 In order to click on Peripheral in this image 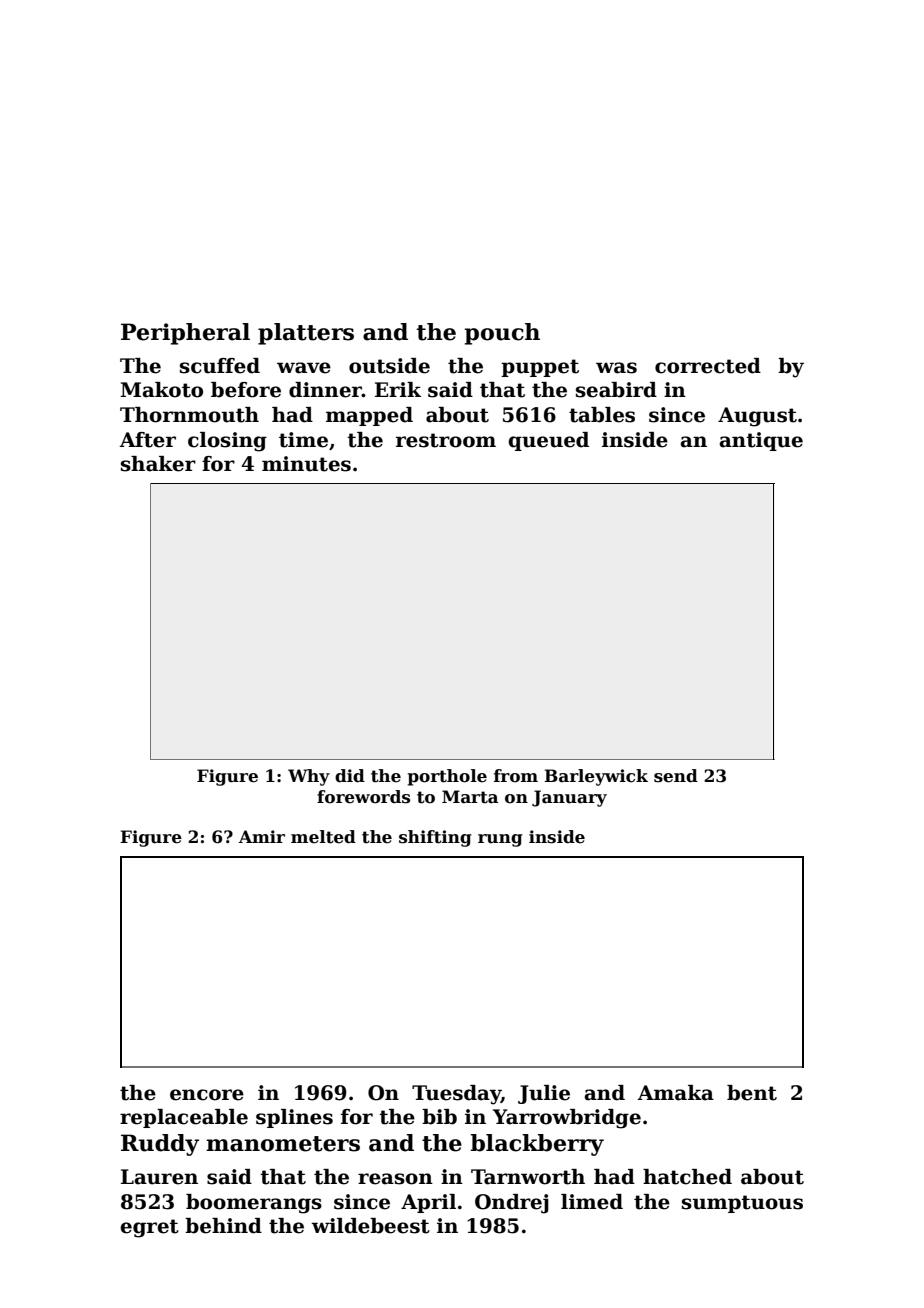, I will do `click(185, 334)`.
